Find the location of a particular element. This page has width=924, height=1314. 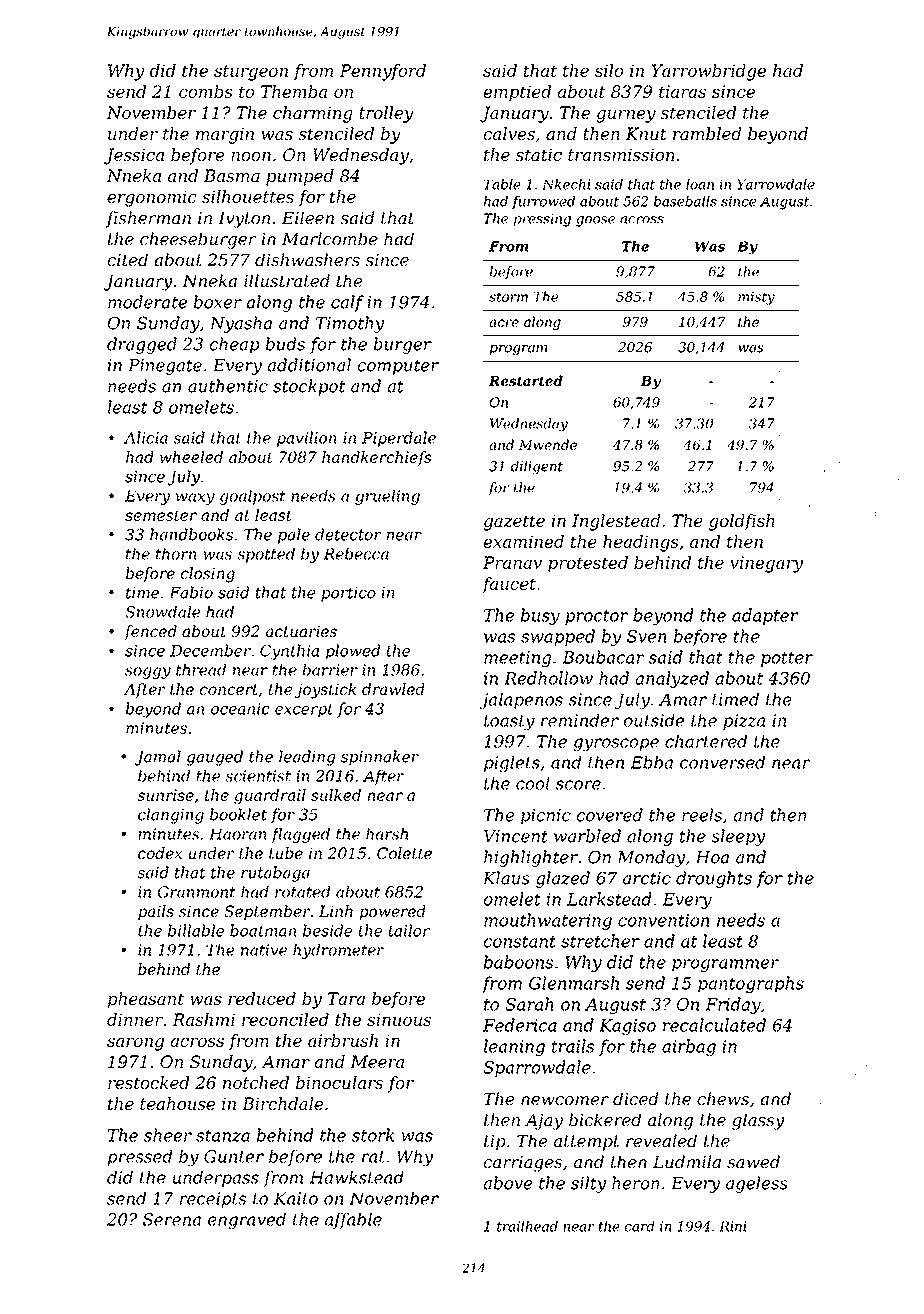

Birchdale is located at coordinates (282, 1103).
